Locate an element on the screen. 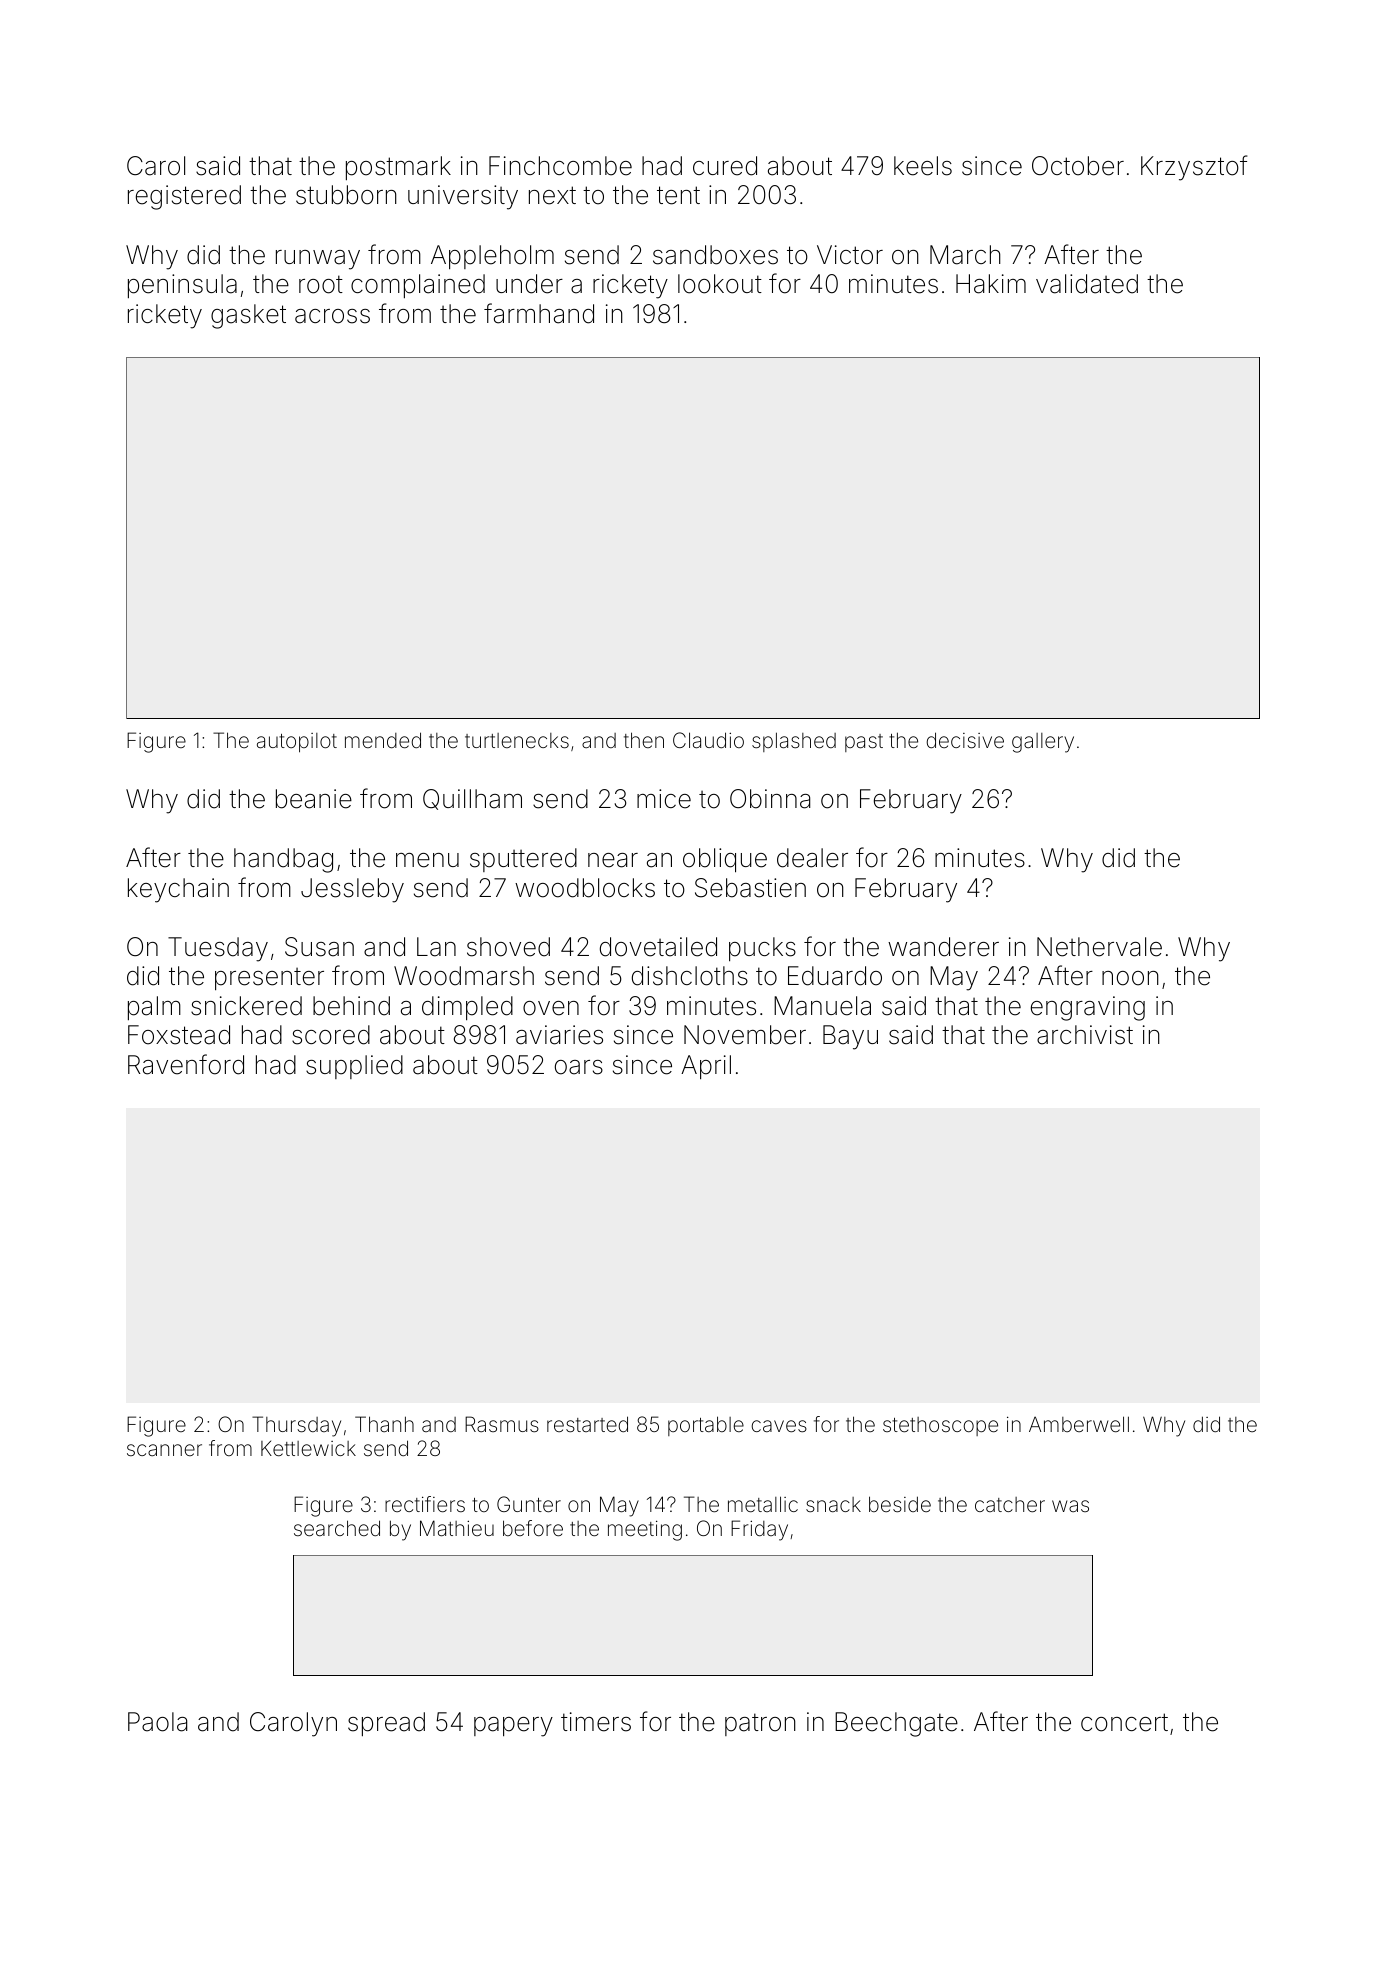  Amberwell is located at coordinates (1079, 1424).
